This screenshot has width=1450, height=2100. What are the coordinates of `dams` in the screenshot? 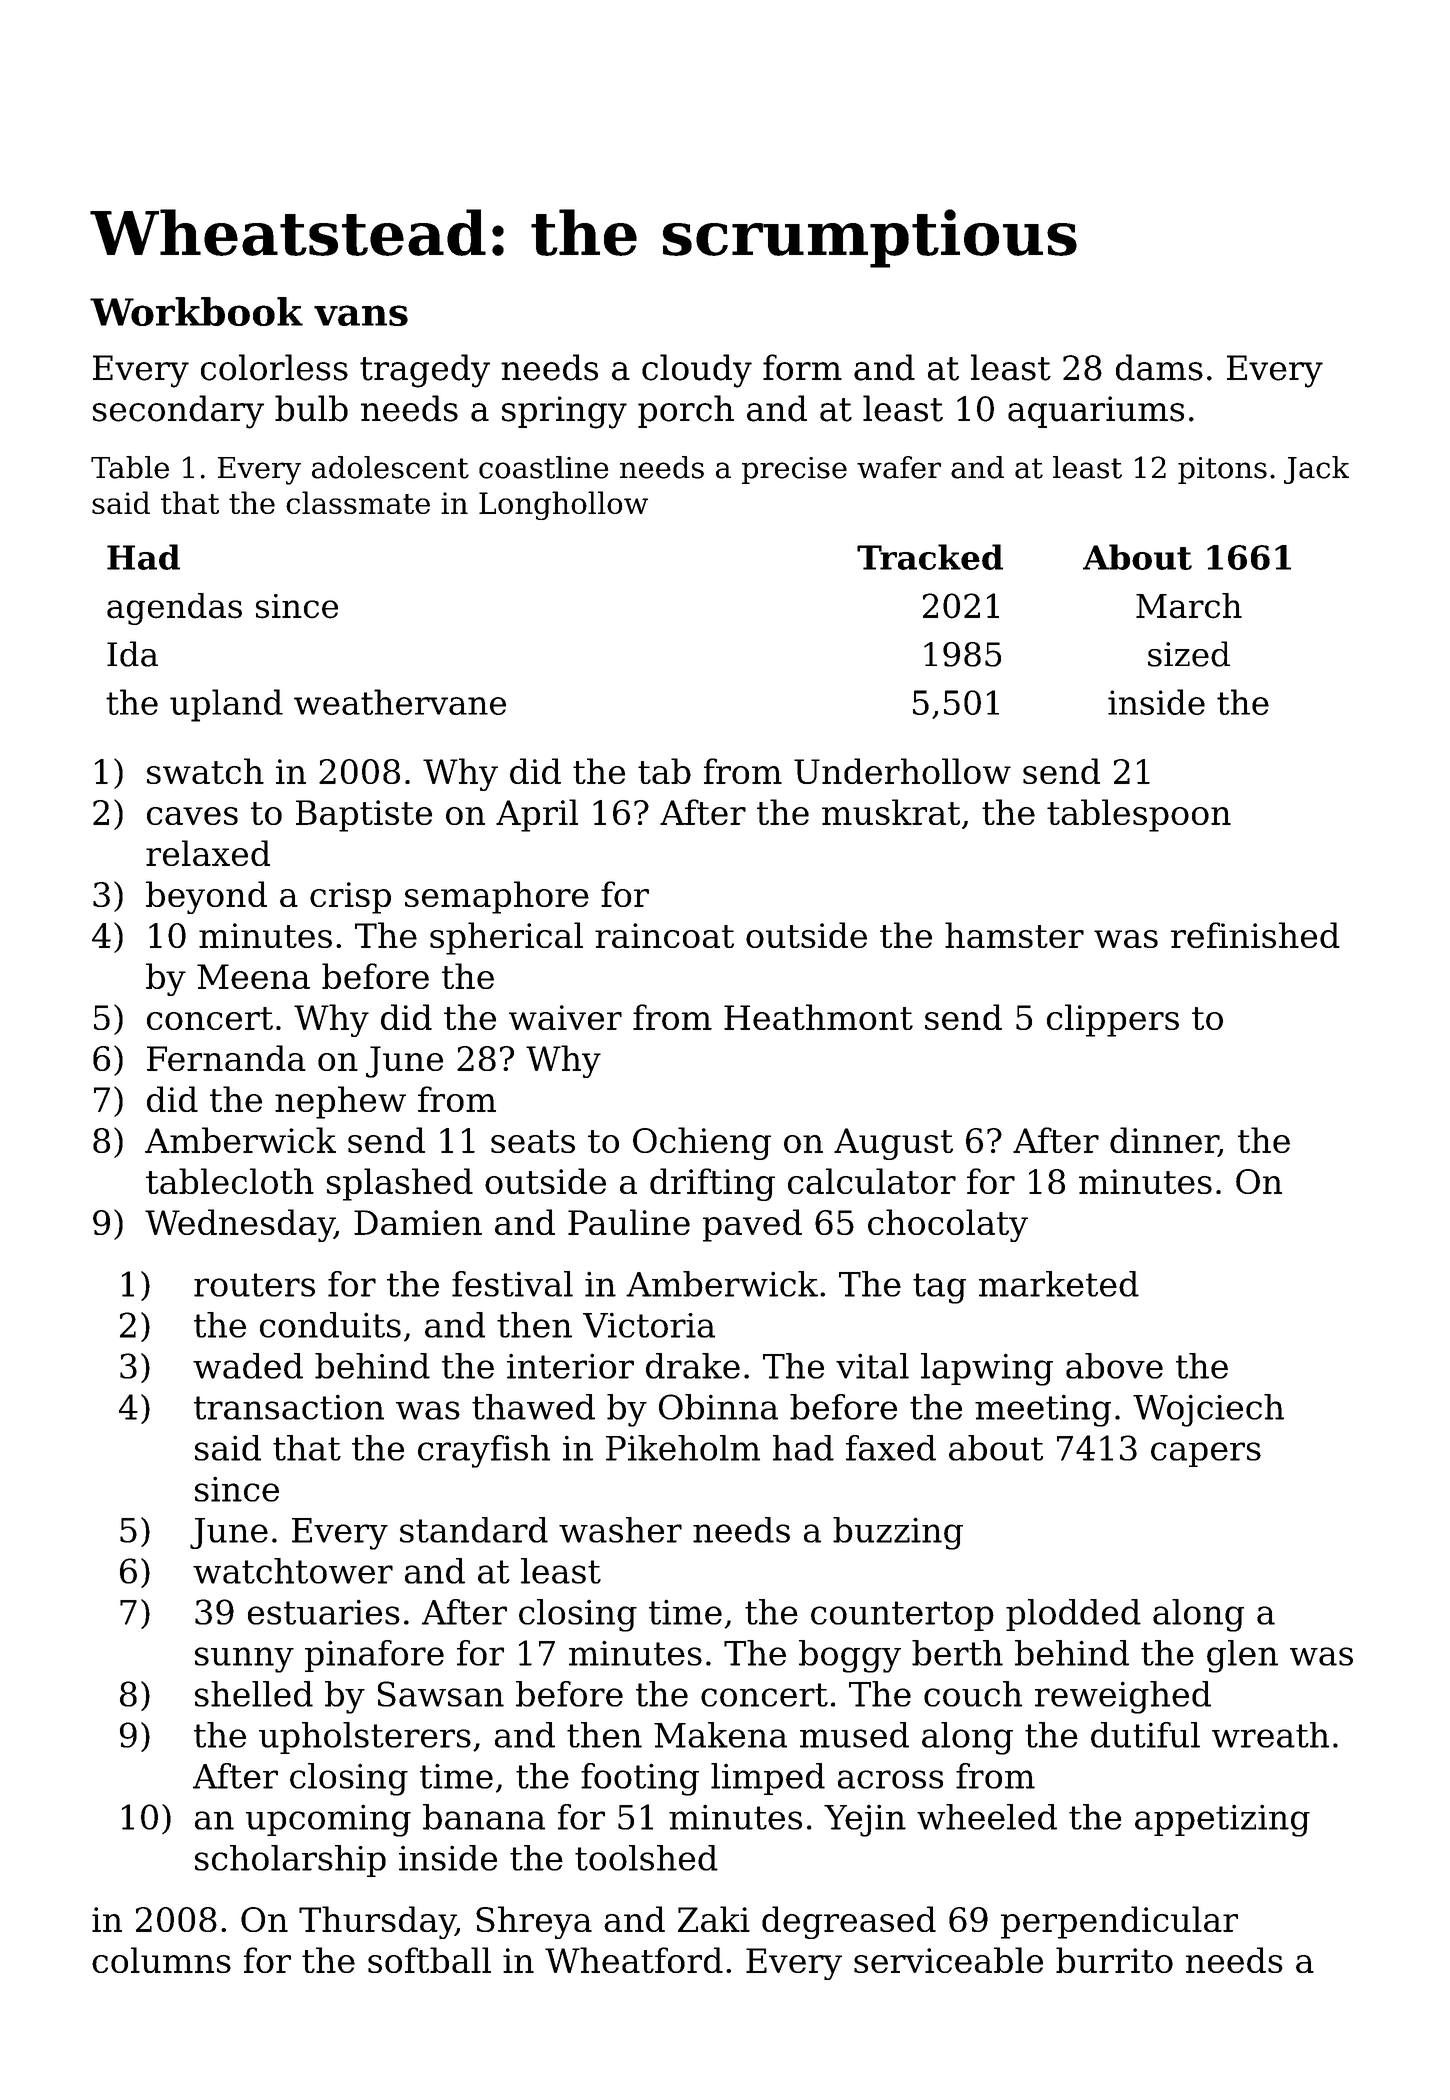 It's located at (1159, 367).
